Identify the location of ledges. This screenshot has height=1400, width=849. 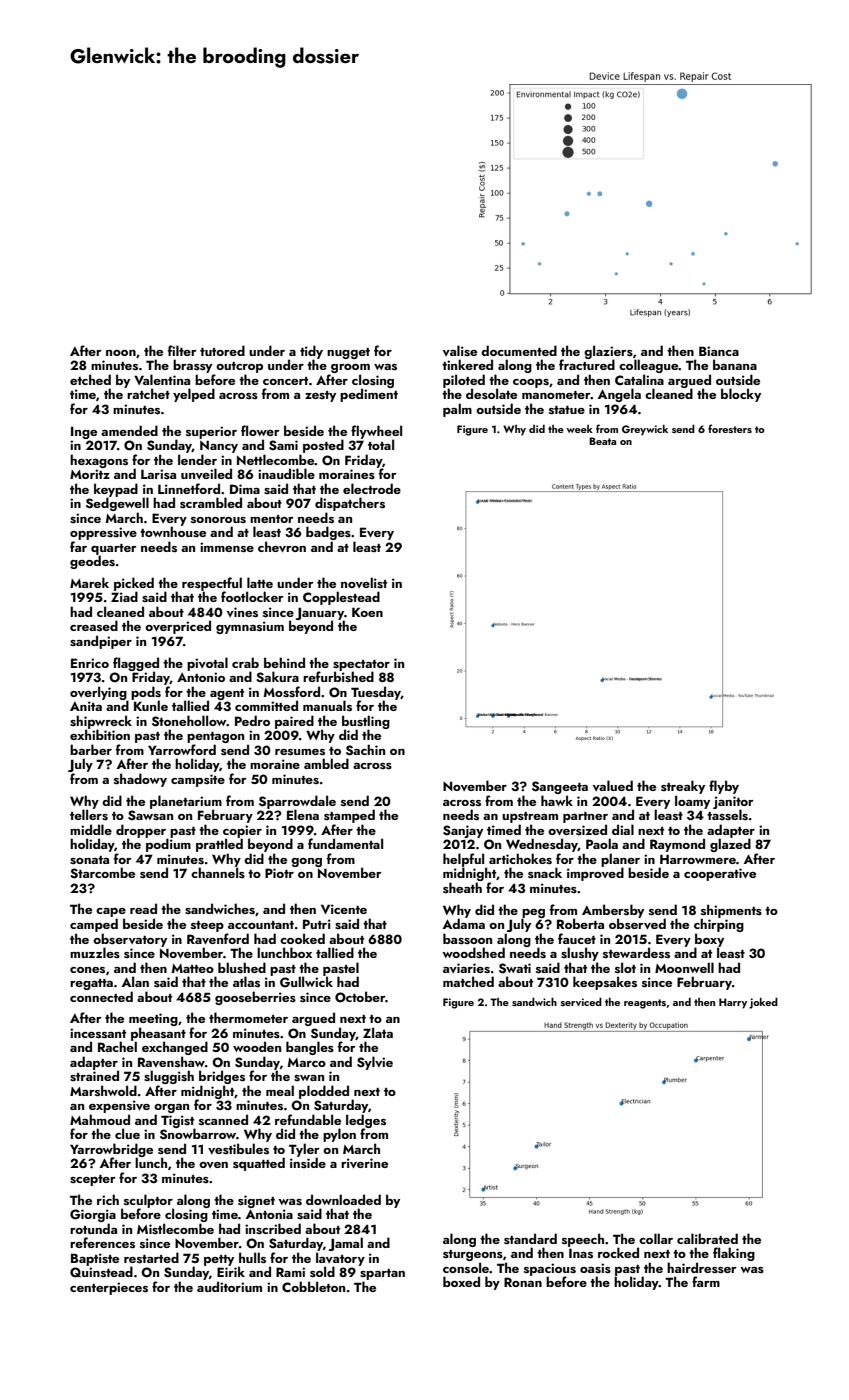
(366, 1121).
